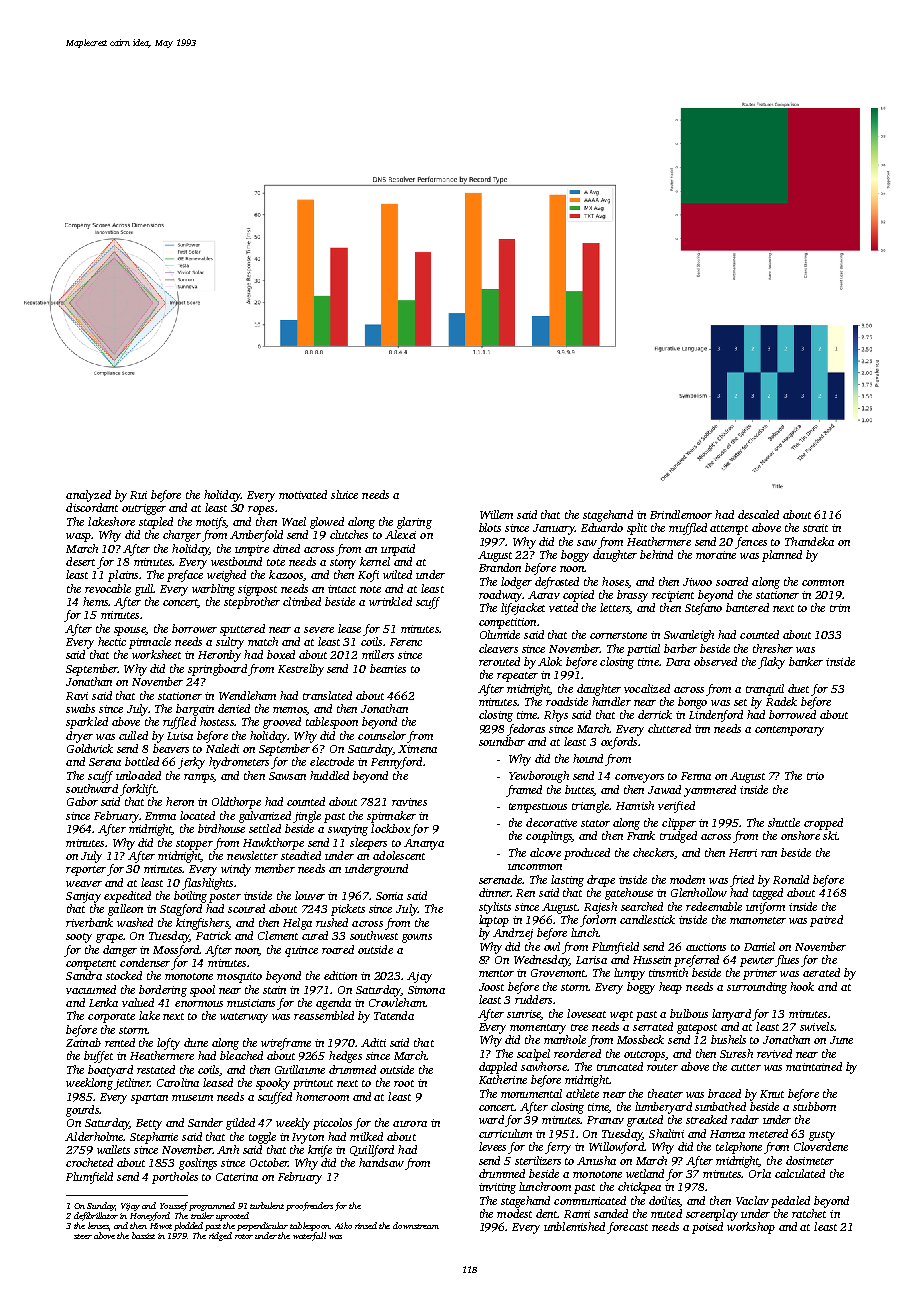 The height and width of the page is (1308, 924). What do you see at coordinates (758, 514) in the page?
I see `descaled` at bounding box center [758, 514].
